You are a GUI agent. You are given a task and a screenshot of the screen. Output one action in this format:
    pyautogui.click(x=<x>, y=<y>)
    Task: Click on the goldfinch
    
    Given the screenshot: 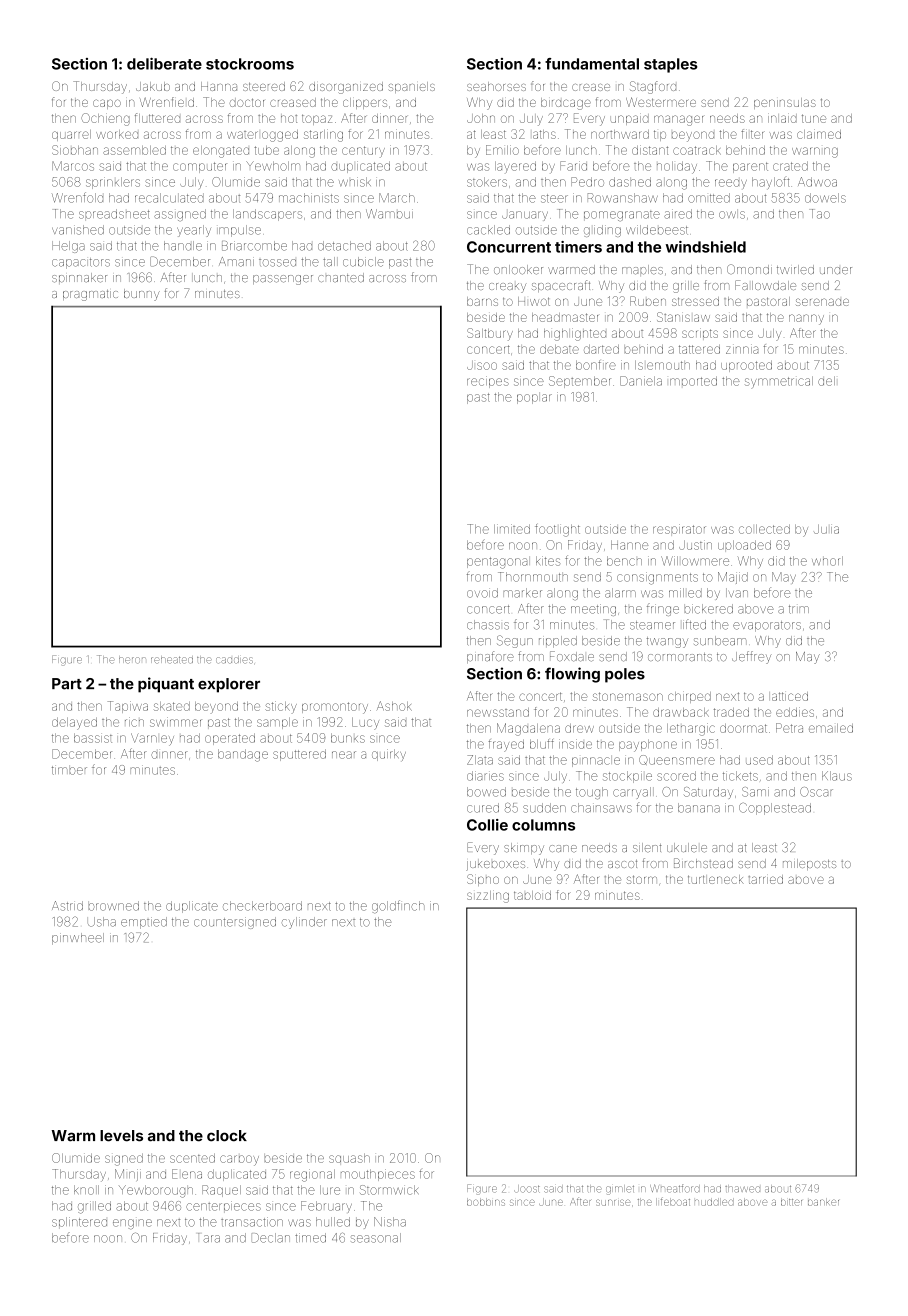 What is the action you would take?
    pyautogui.click(x=398, y=906)
